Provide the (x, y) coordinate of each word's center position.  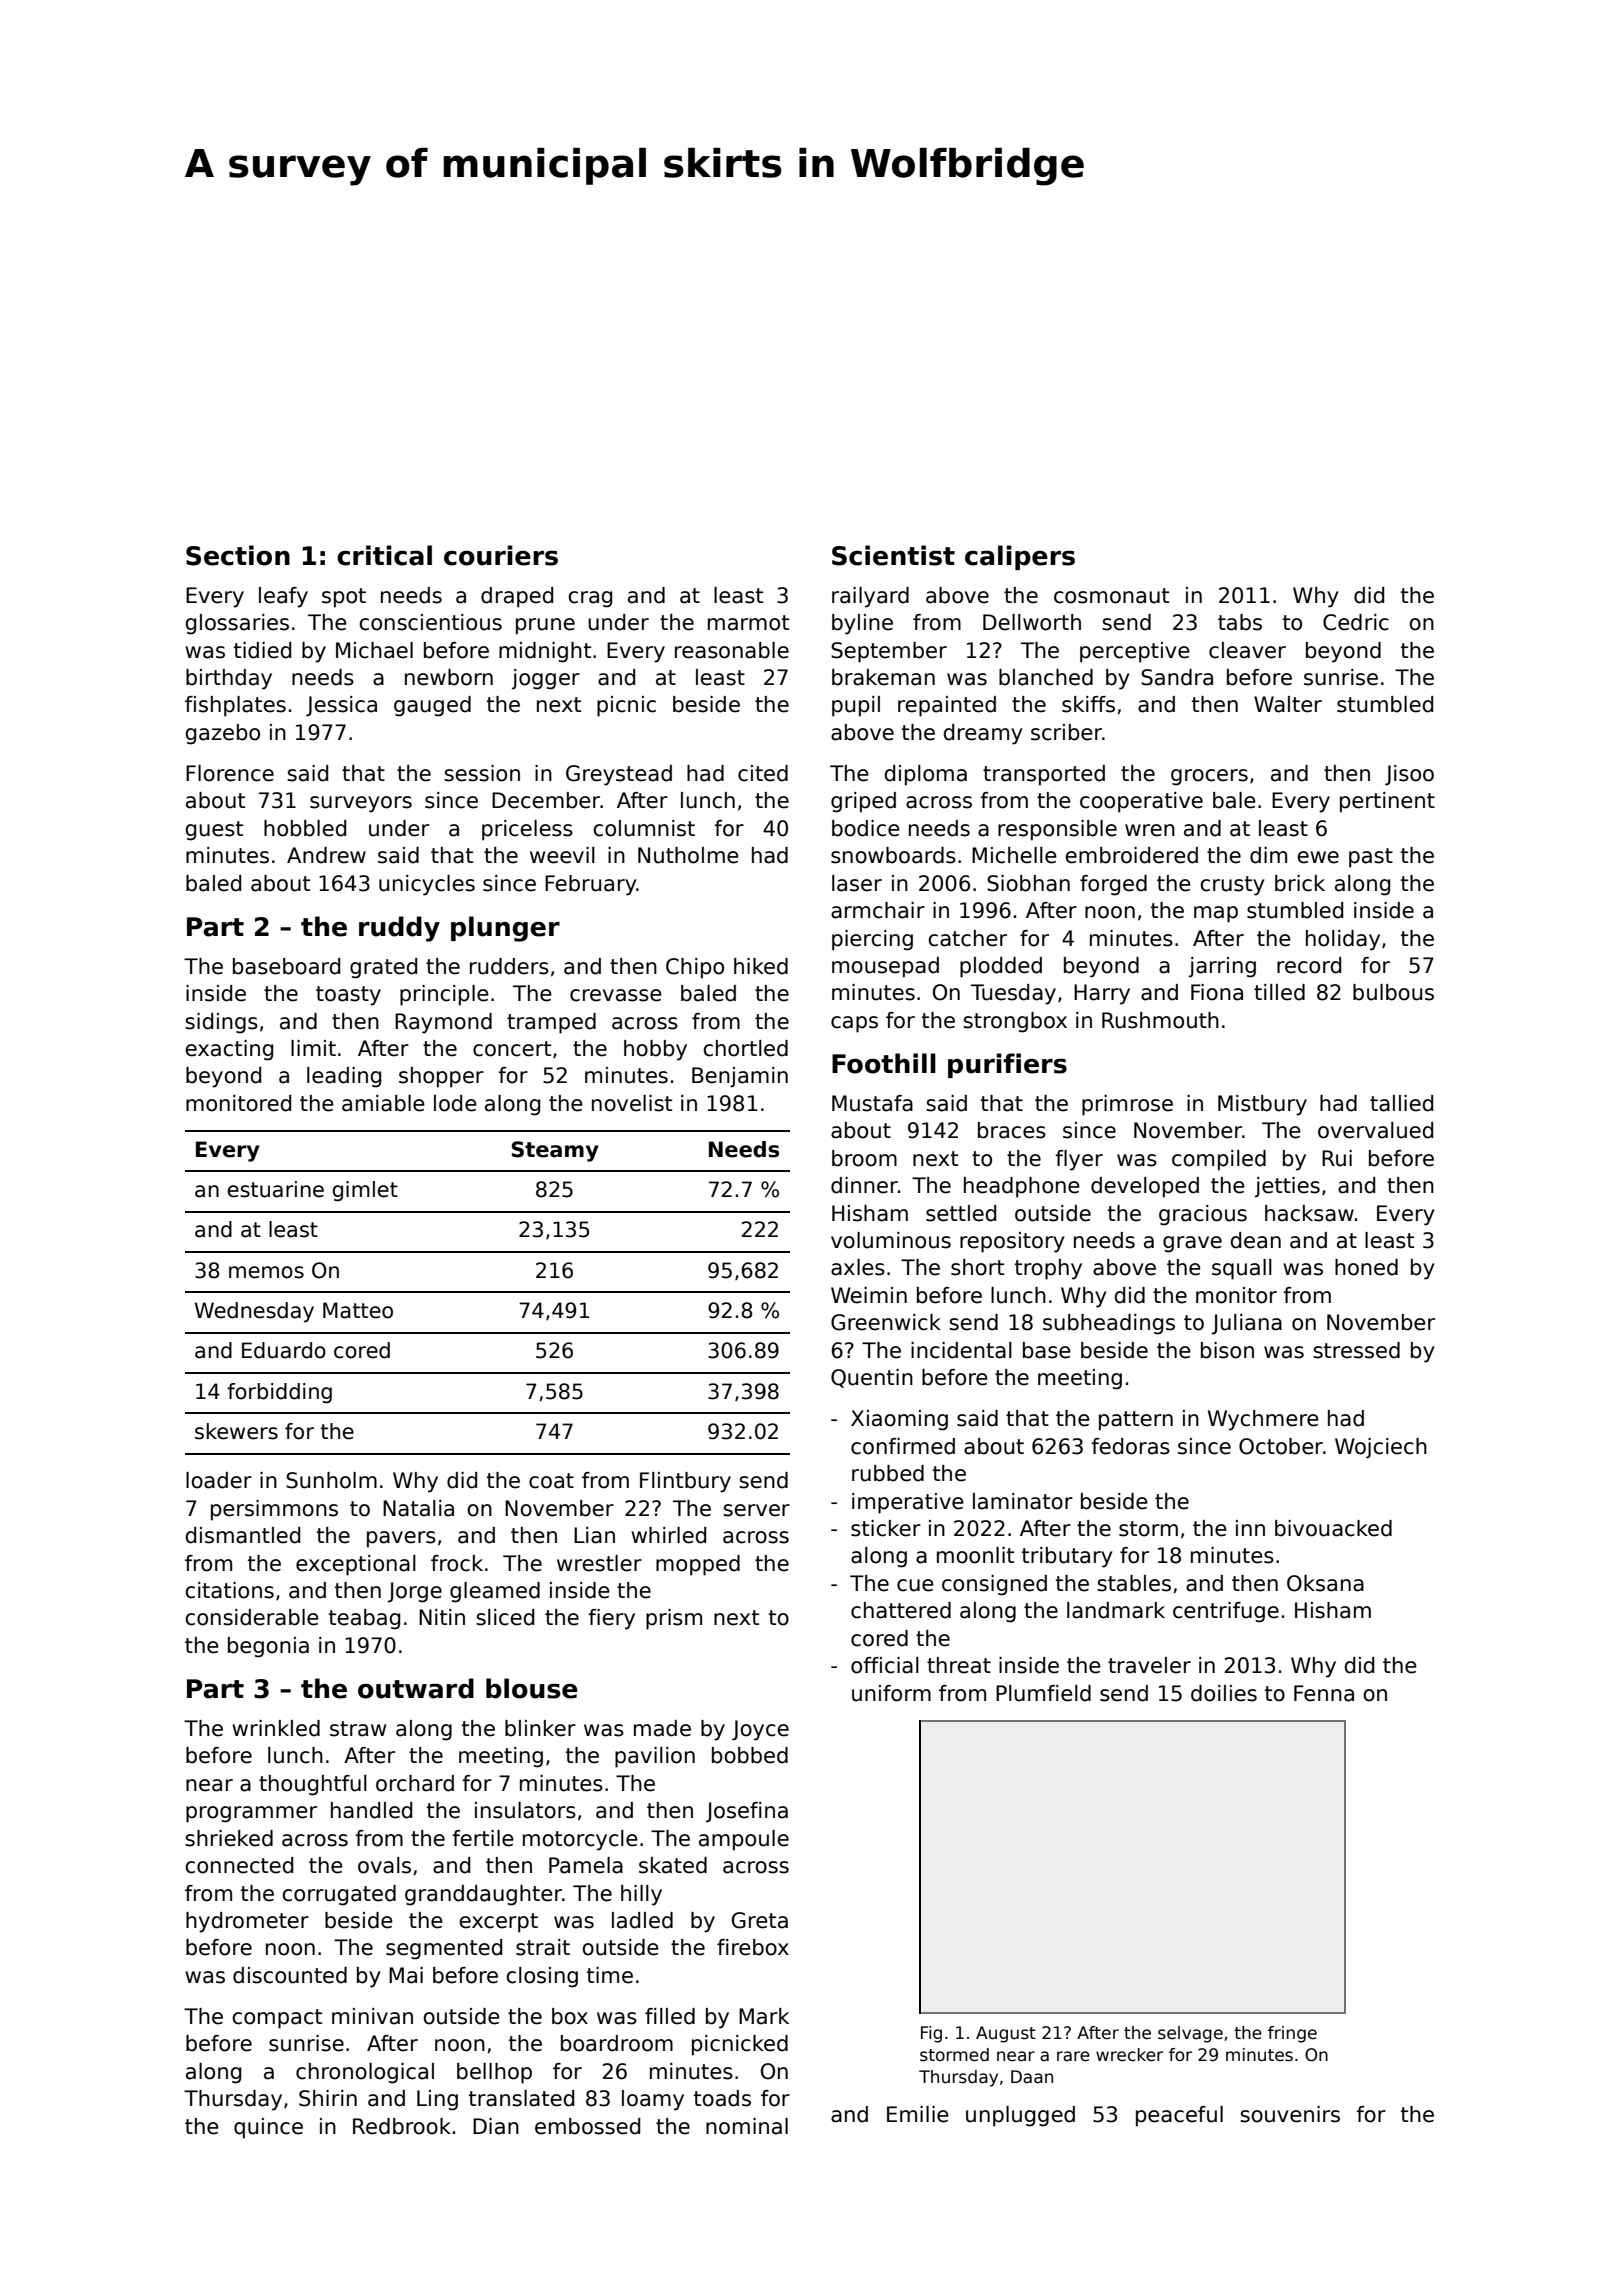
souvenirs (1290, 2114)
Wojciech (1381, 1448)
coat (551, 1481)
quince (268, 2128)
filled (670, 2016)
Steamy (555, 1151)
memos (266, 1272)
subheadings (1109, 1324)
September (889, 652)
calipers (1020, 557)
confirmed (903, 1446)
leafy (283, 597)
